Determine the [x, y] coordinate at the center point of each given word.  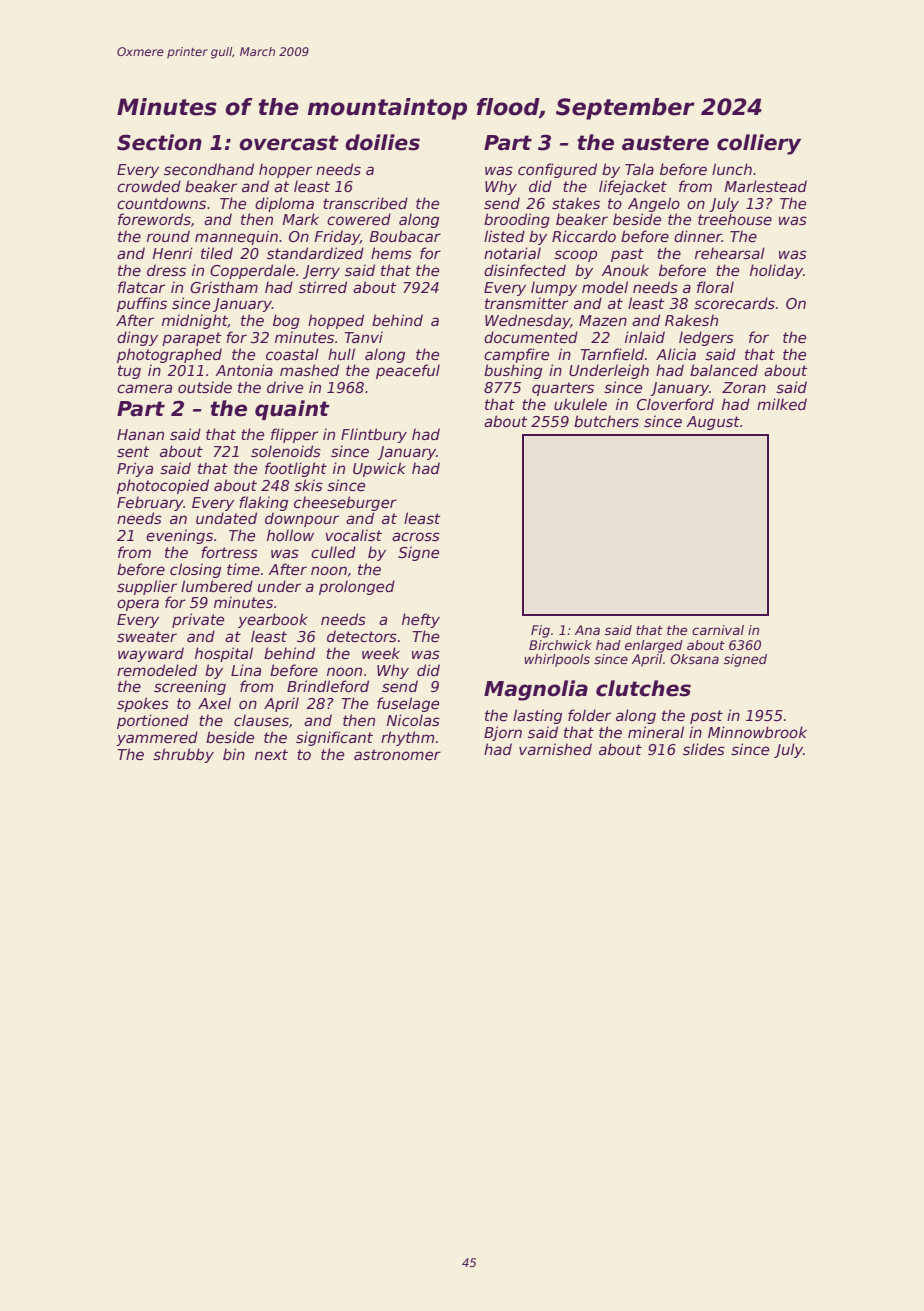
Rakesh [691, 320]
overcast [289, 143]
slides [704, 749]
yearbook [273, 620]
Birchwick [560, 645]
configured [557, 170]
